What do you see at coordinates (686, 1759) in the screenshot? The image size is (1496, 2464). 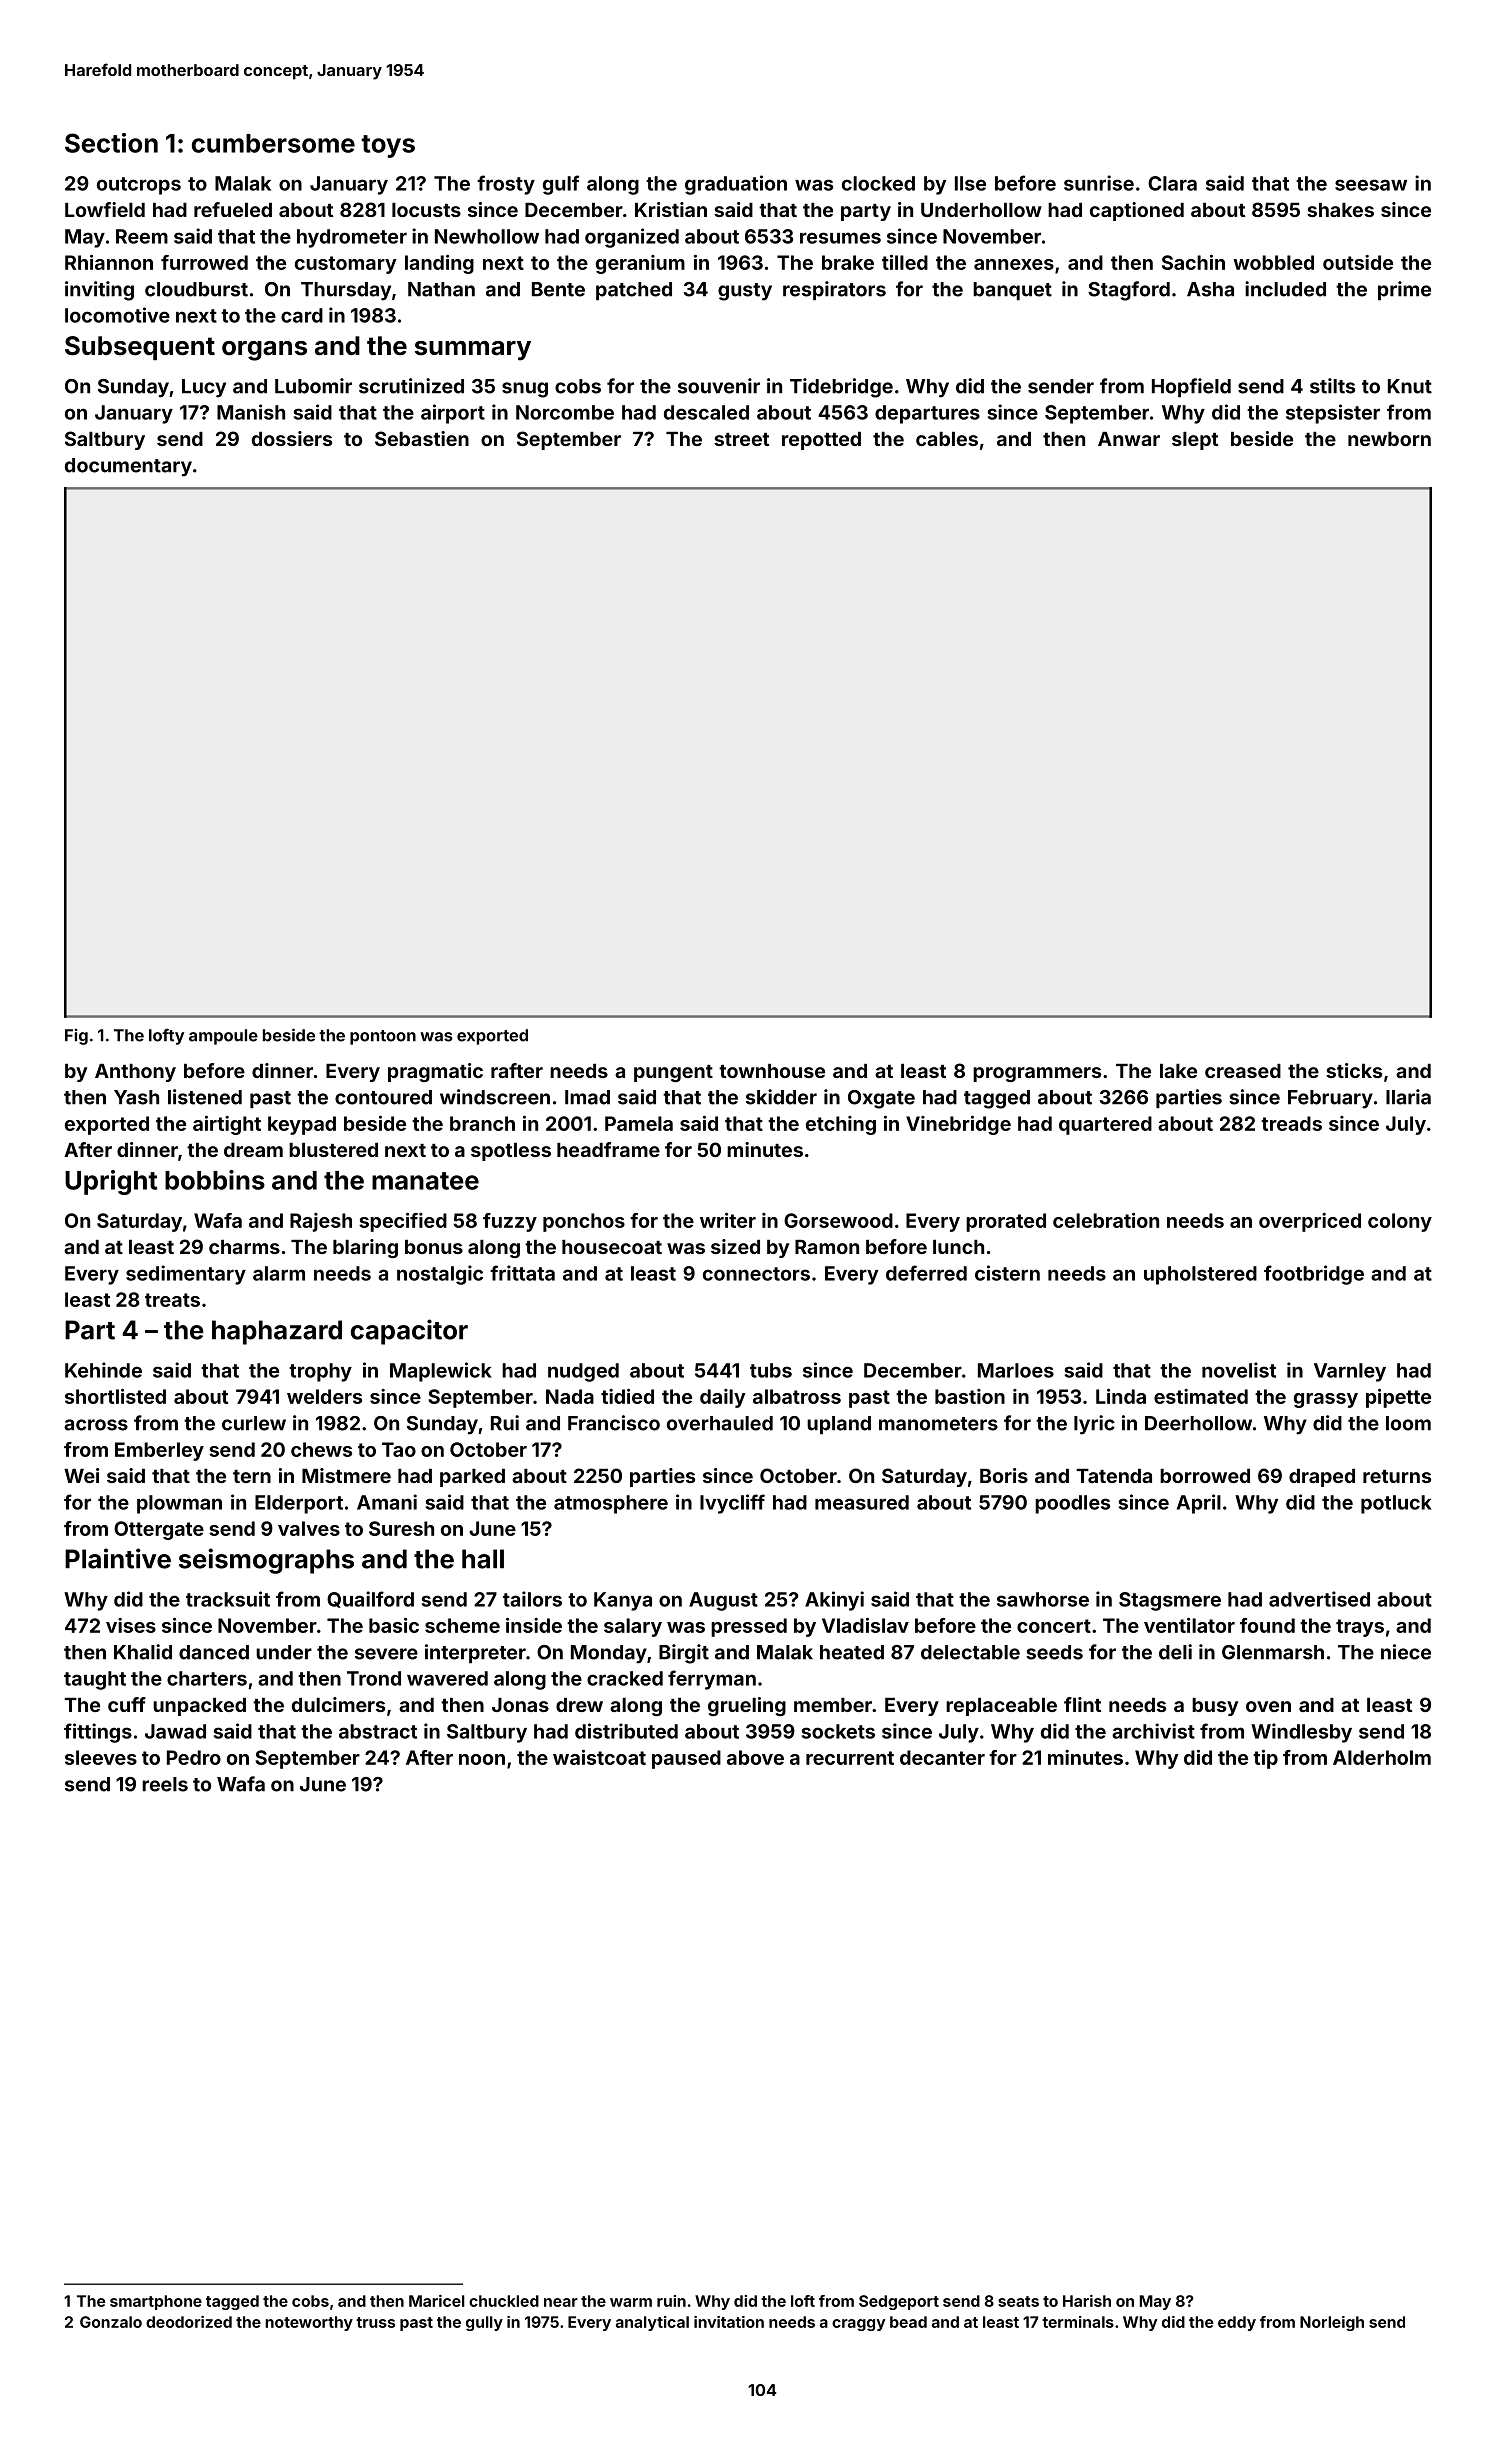 I see `paused` at bounding box center [686, 1759].
